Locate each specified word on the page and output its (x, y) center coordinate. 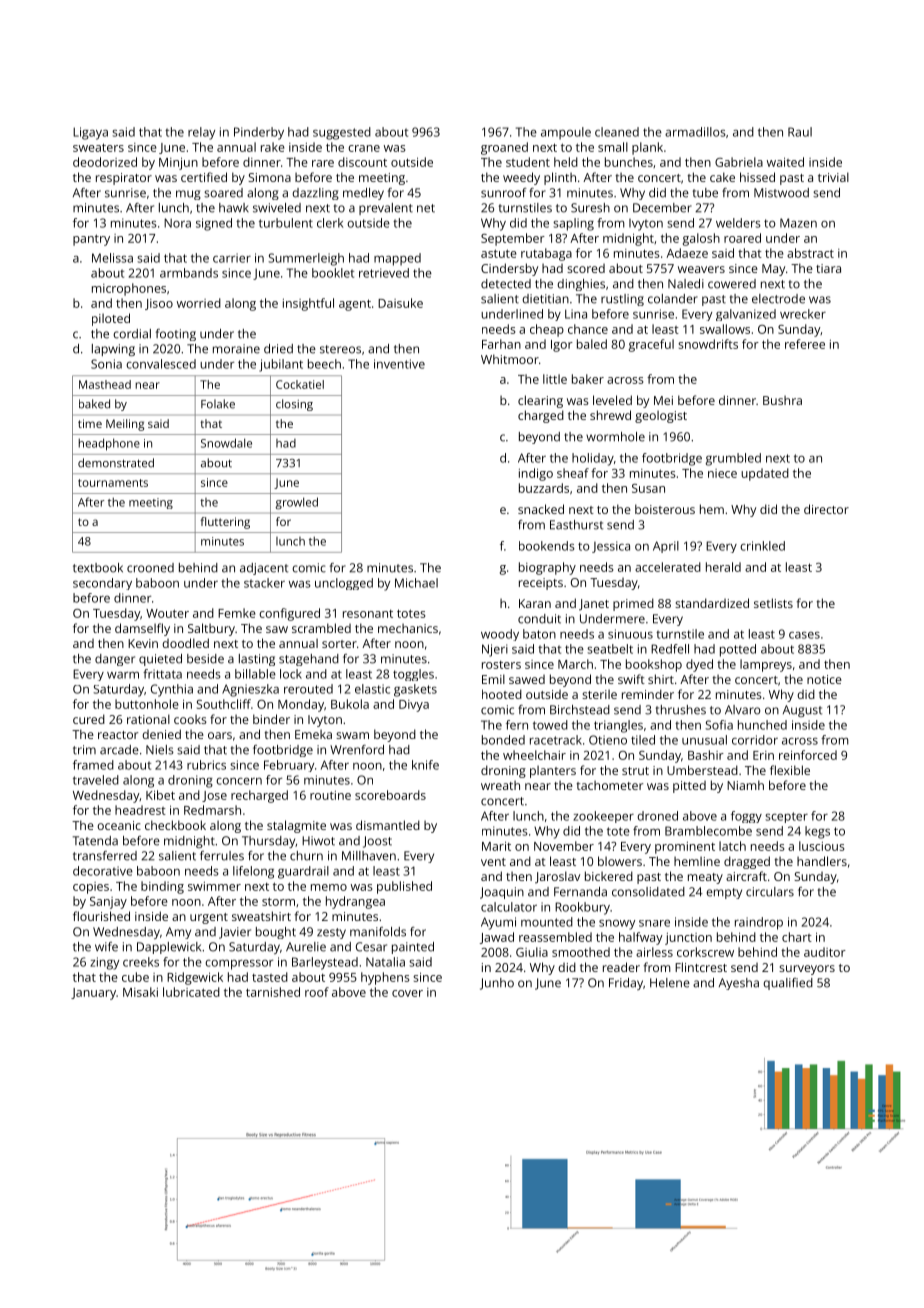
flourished (101, 916)
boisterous (665, 509)
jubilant (281, 365)
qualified (788, 984)
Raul (800, 132)
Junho (497, 984)
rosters (501, 665)
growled (296, 503)
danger (115, 660)
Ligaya (90, 133)
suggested (342, 133)
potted (738, 650)
